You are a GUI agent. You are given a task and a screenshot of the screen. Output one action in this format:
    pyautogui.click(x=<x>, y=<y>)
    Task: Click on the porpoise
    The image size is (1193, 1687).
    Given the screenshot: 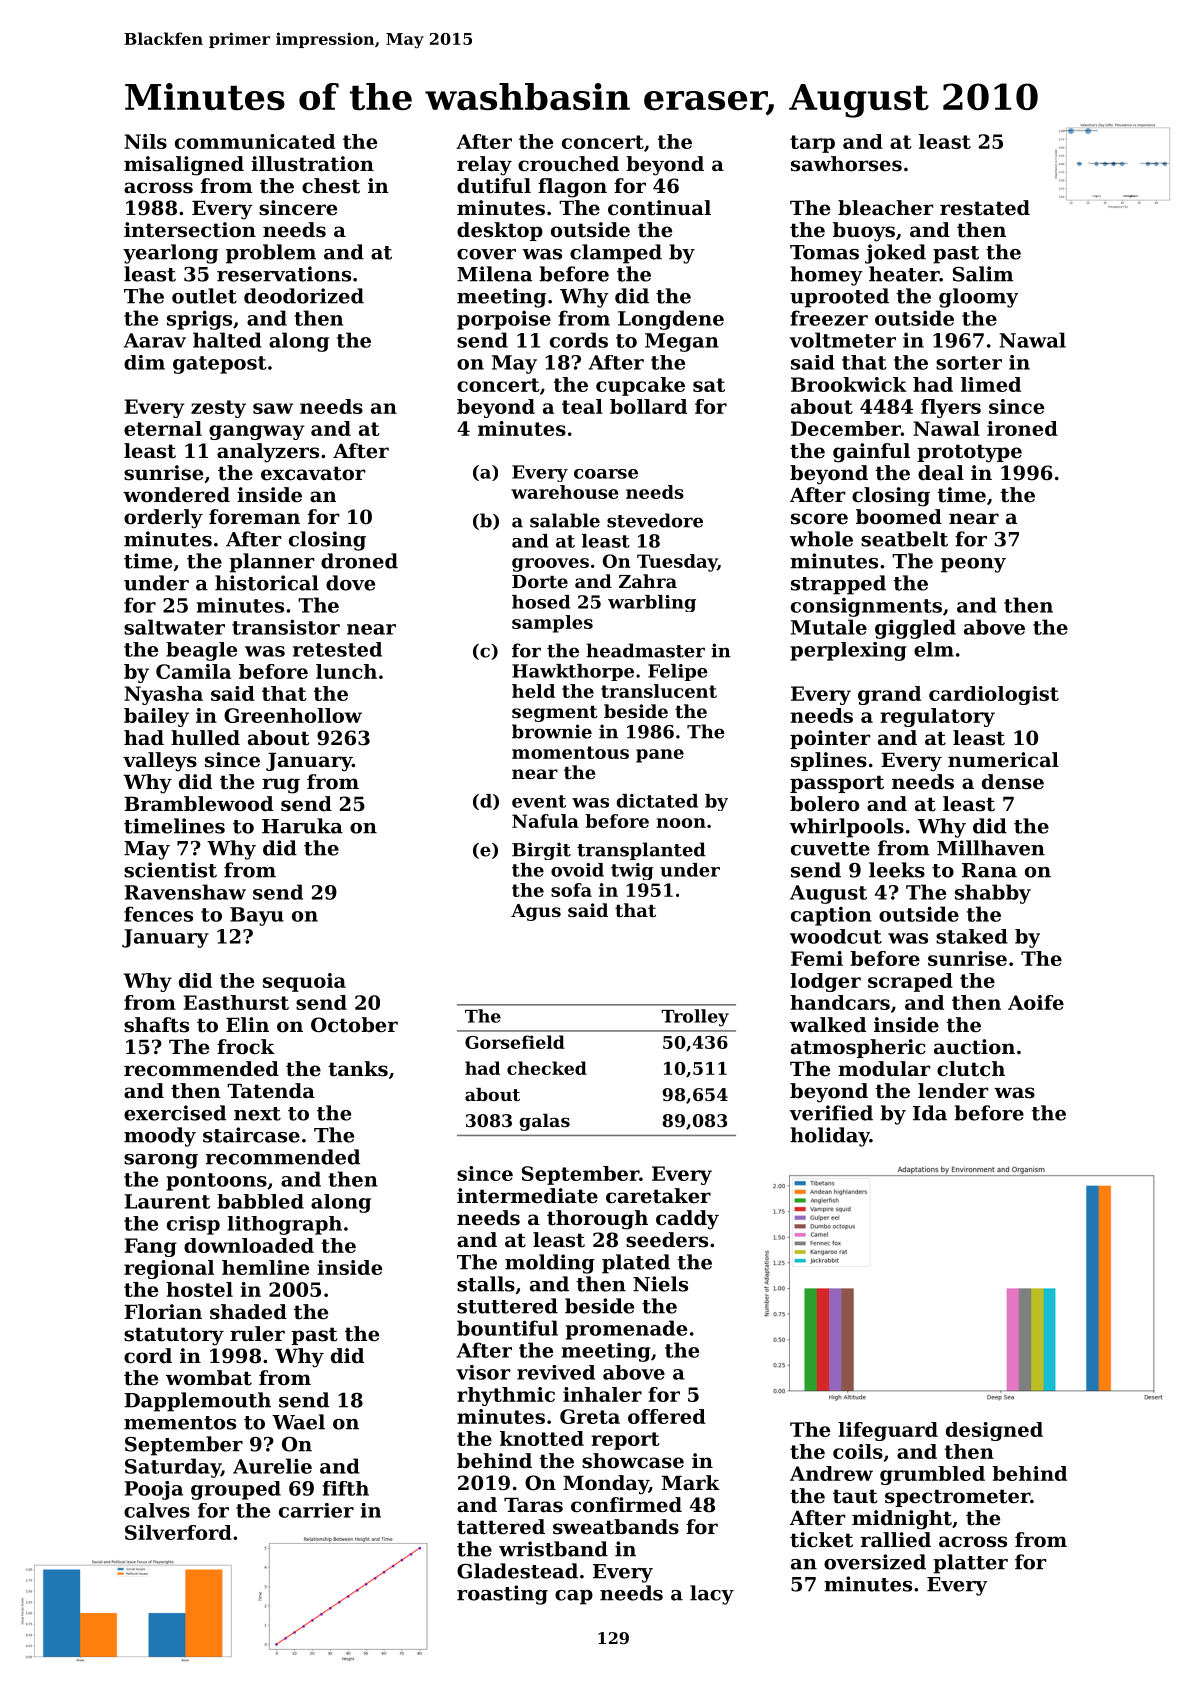 What is the action you would take?
    pyautogui.click(x=504, y=320)
